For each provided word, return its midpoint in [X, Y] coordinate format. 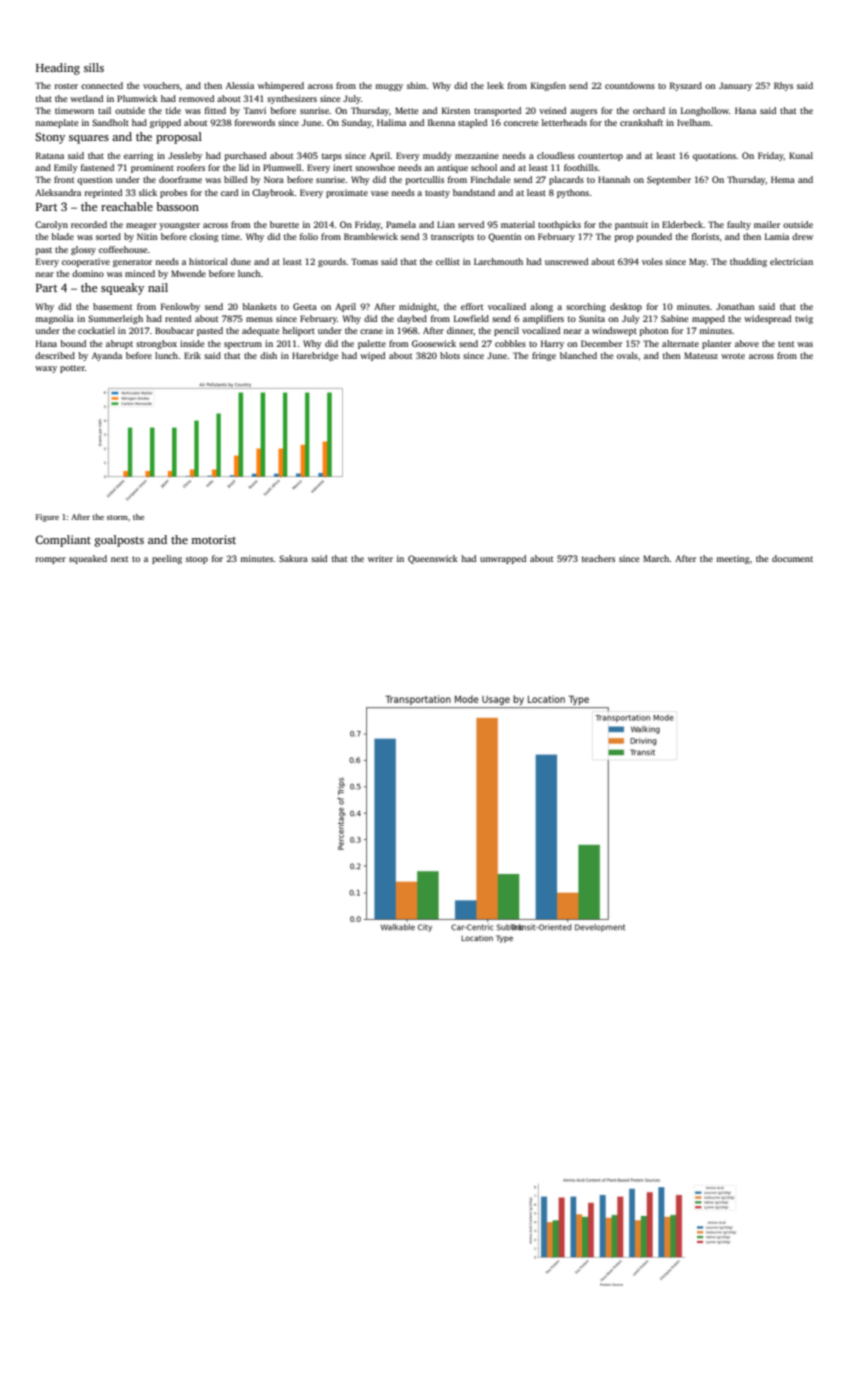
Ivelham [693, 122]
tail [104, 110]
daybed [412, 319]
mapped [708, 319]
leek [495, 85]
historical [208, 261]
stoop [197, 560]
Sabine [674, 318]
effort [472, 306]
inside [192, 343]
